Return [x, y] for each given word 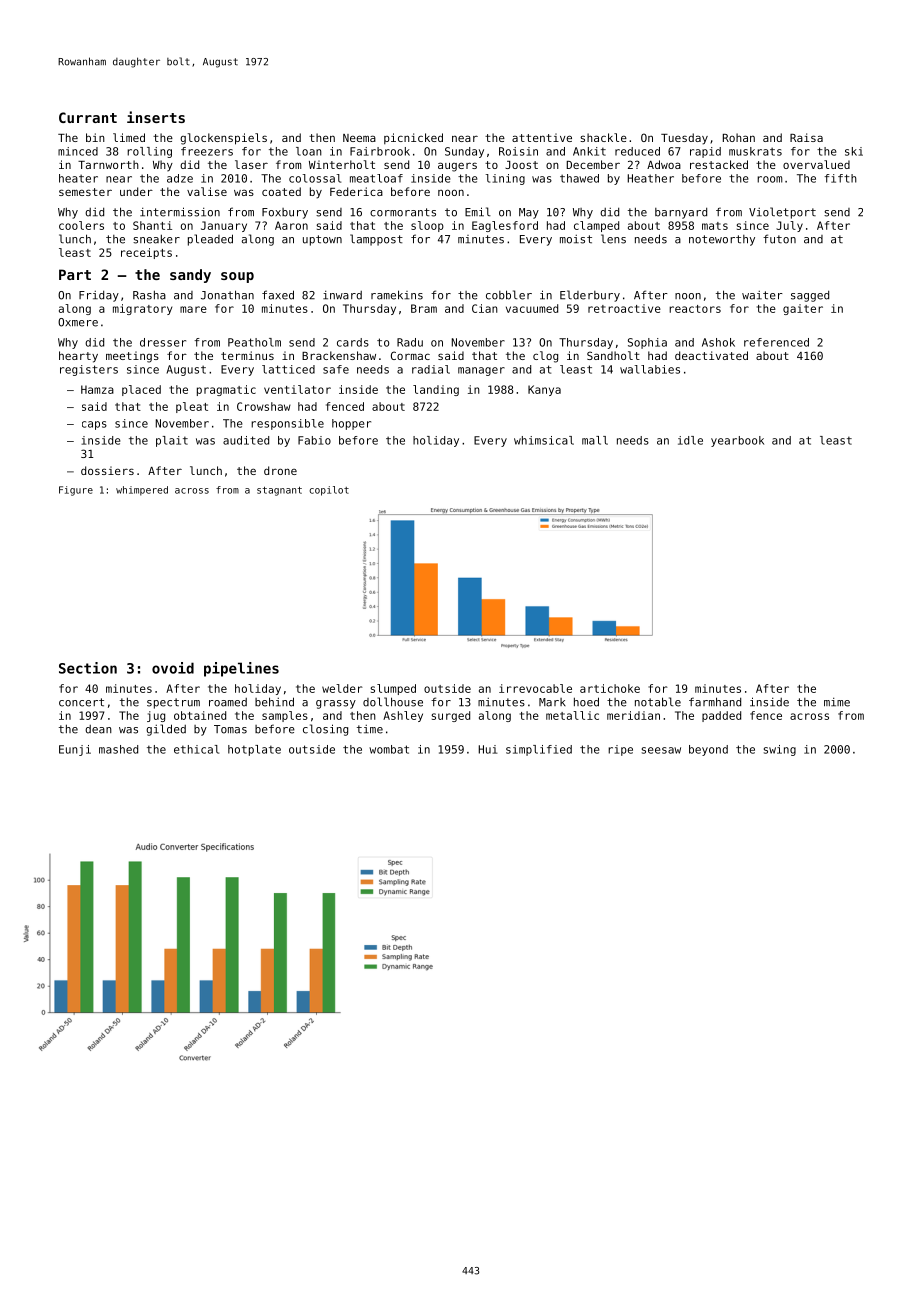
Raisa [806, 137]
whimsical [544, 440]
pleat [192, 407]
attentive [542, 137]
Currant [88, 117]
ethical [196, 749]
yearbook [737, 441]
